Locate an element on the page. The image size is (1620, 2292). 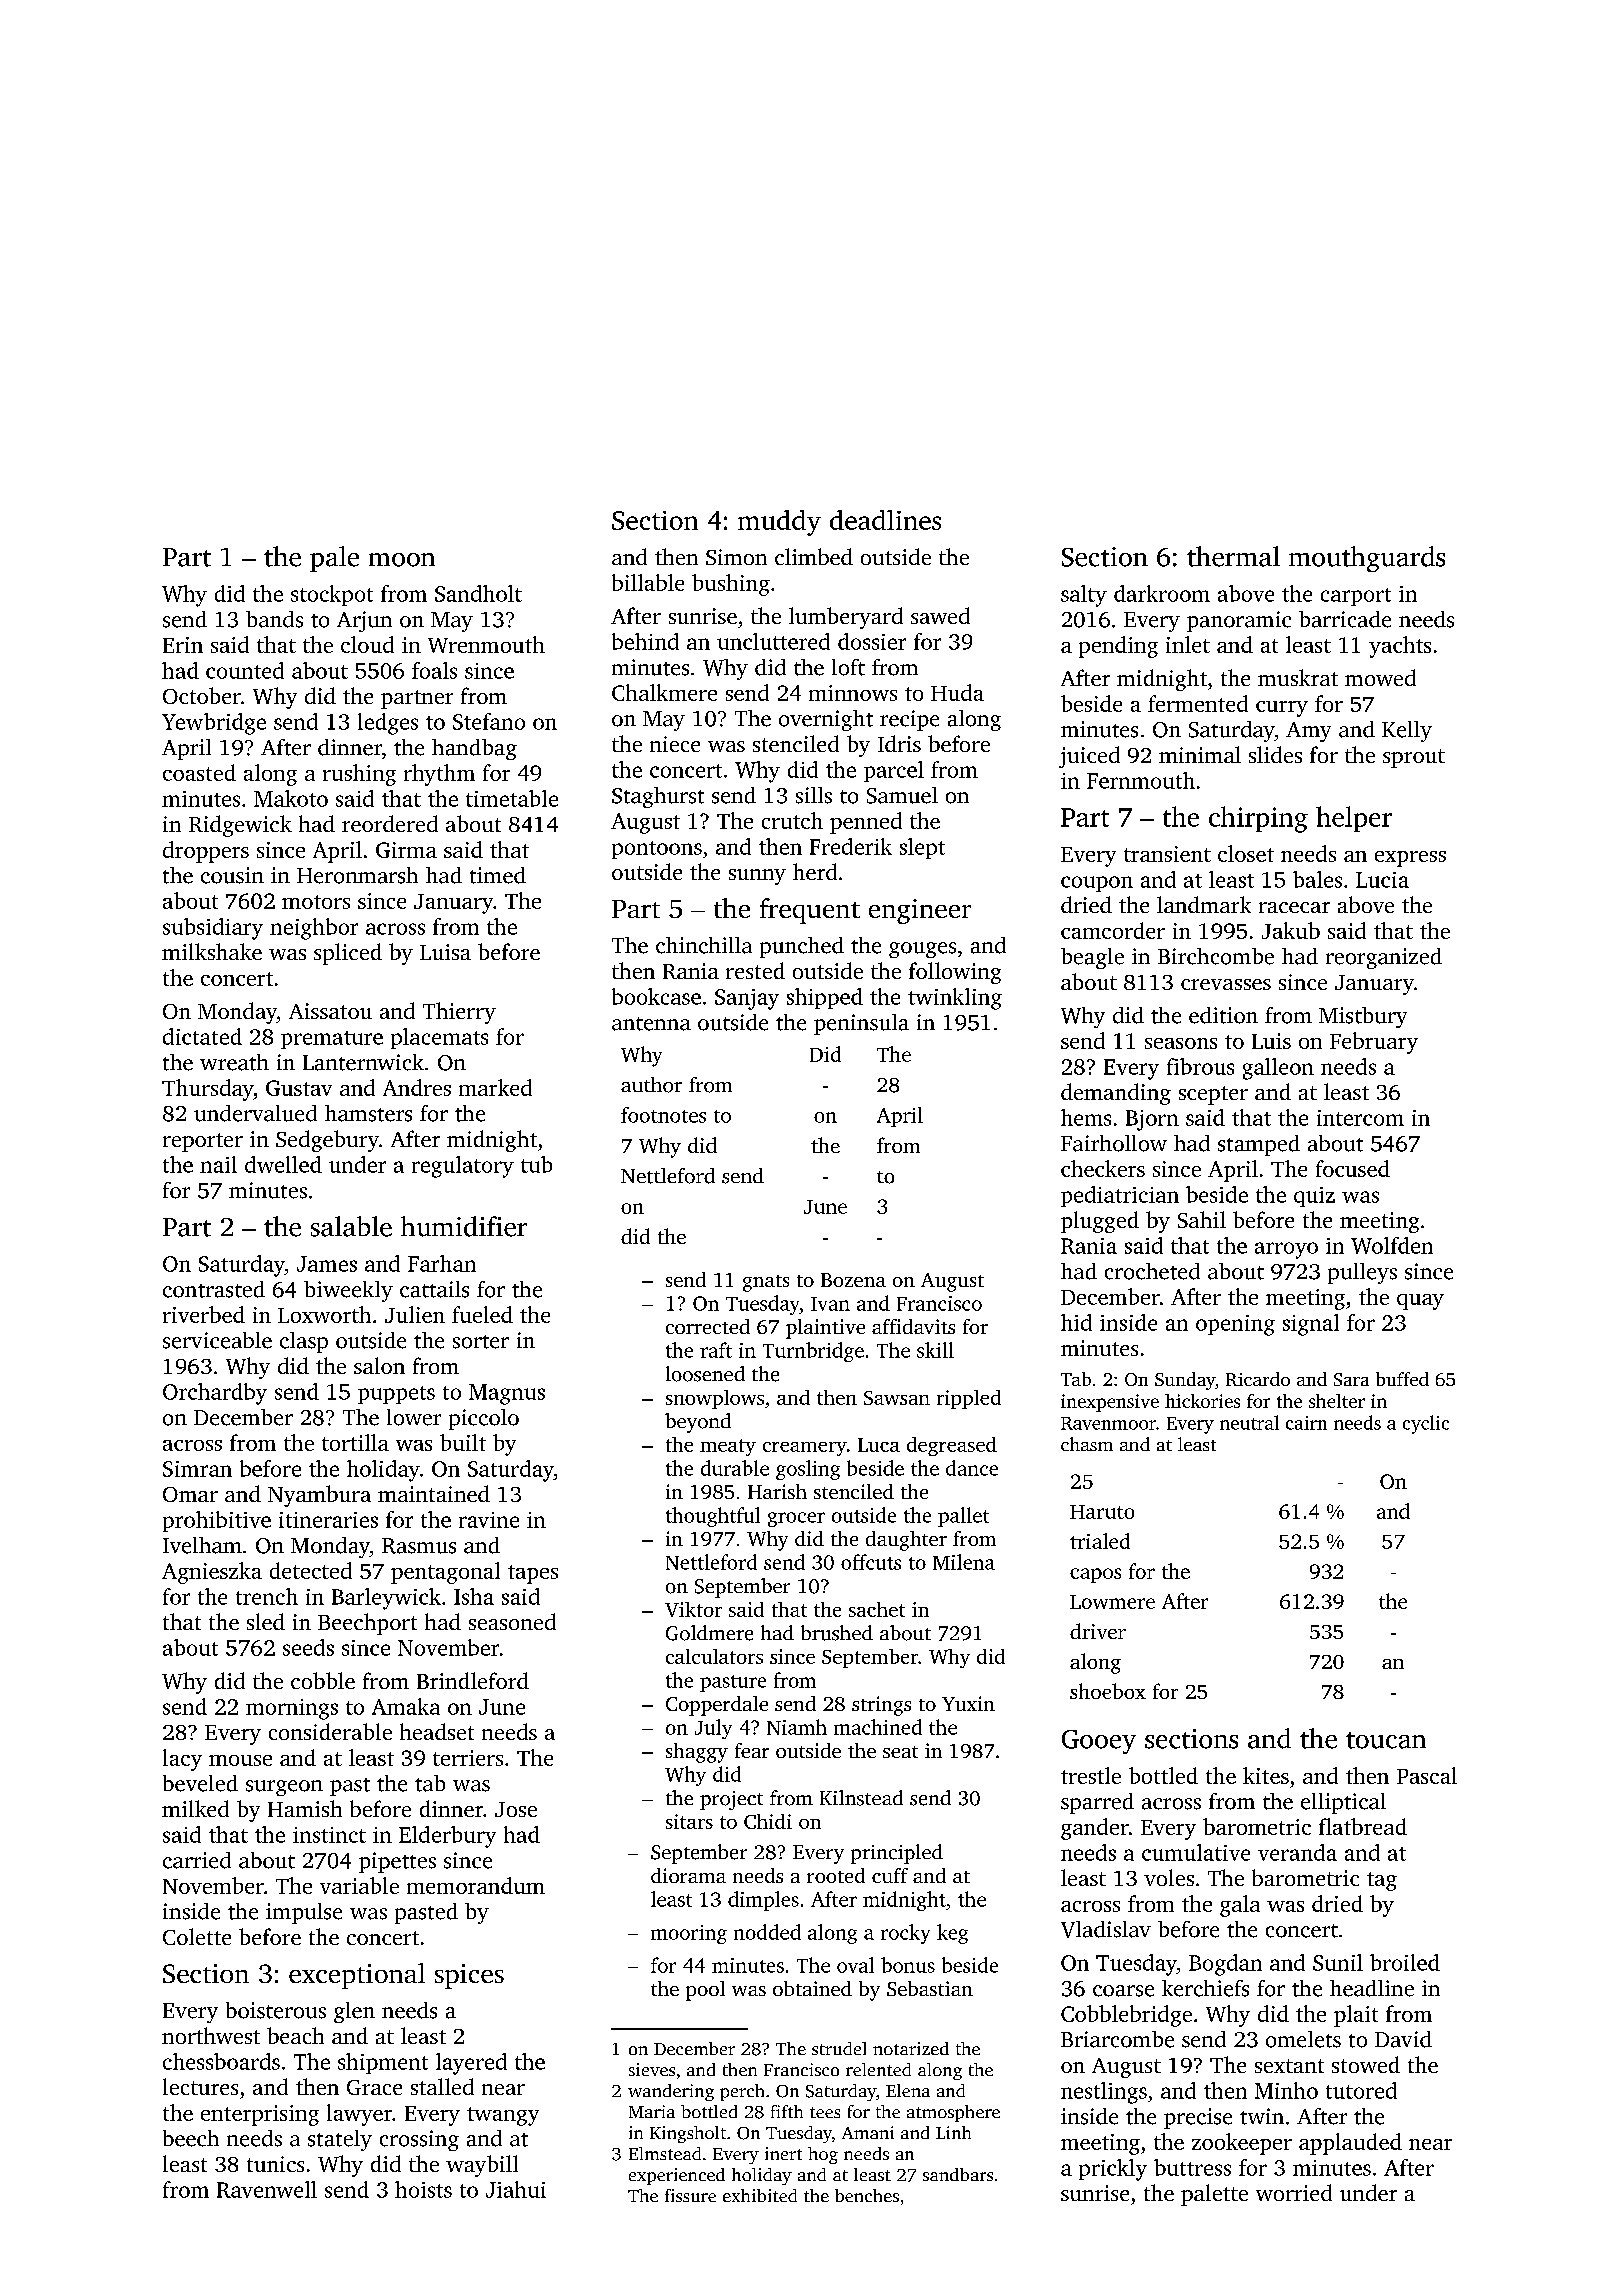
dictated is located at coordinates (202, 1036).
